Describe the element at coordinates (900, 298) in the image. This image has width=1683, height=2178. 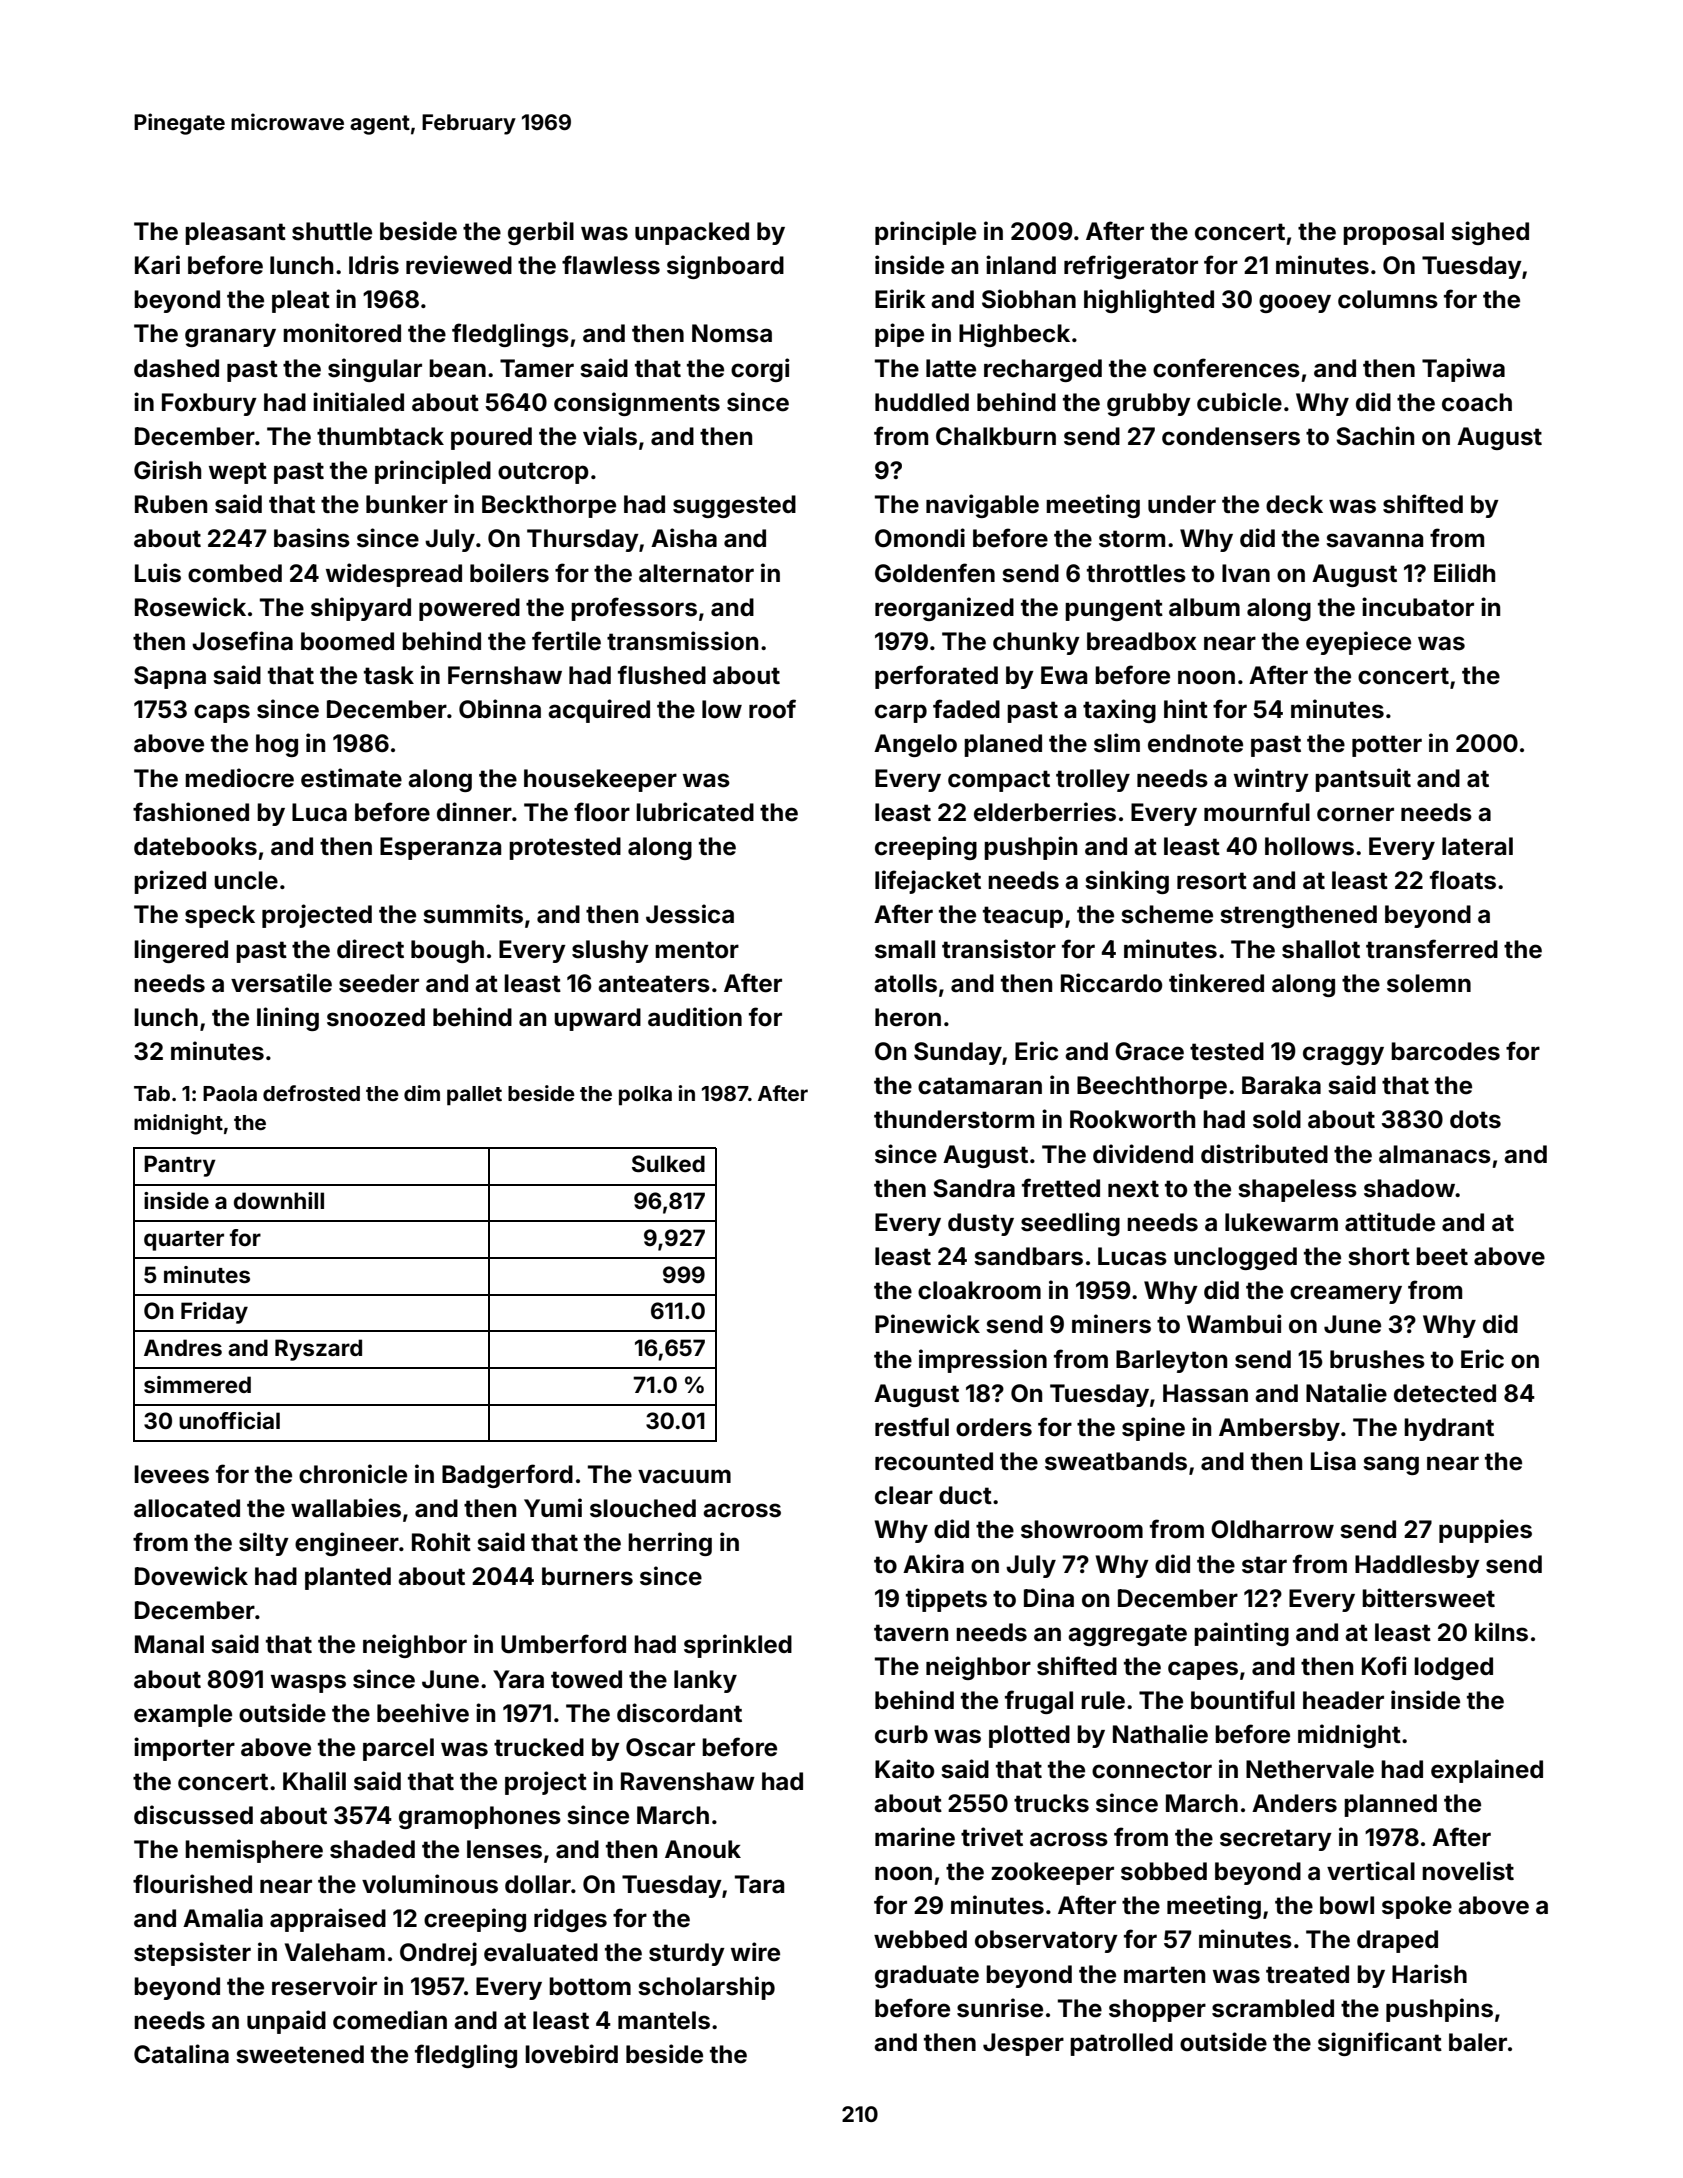
I see `Eirik` at that location.
